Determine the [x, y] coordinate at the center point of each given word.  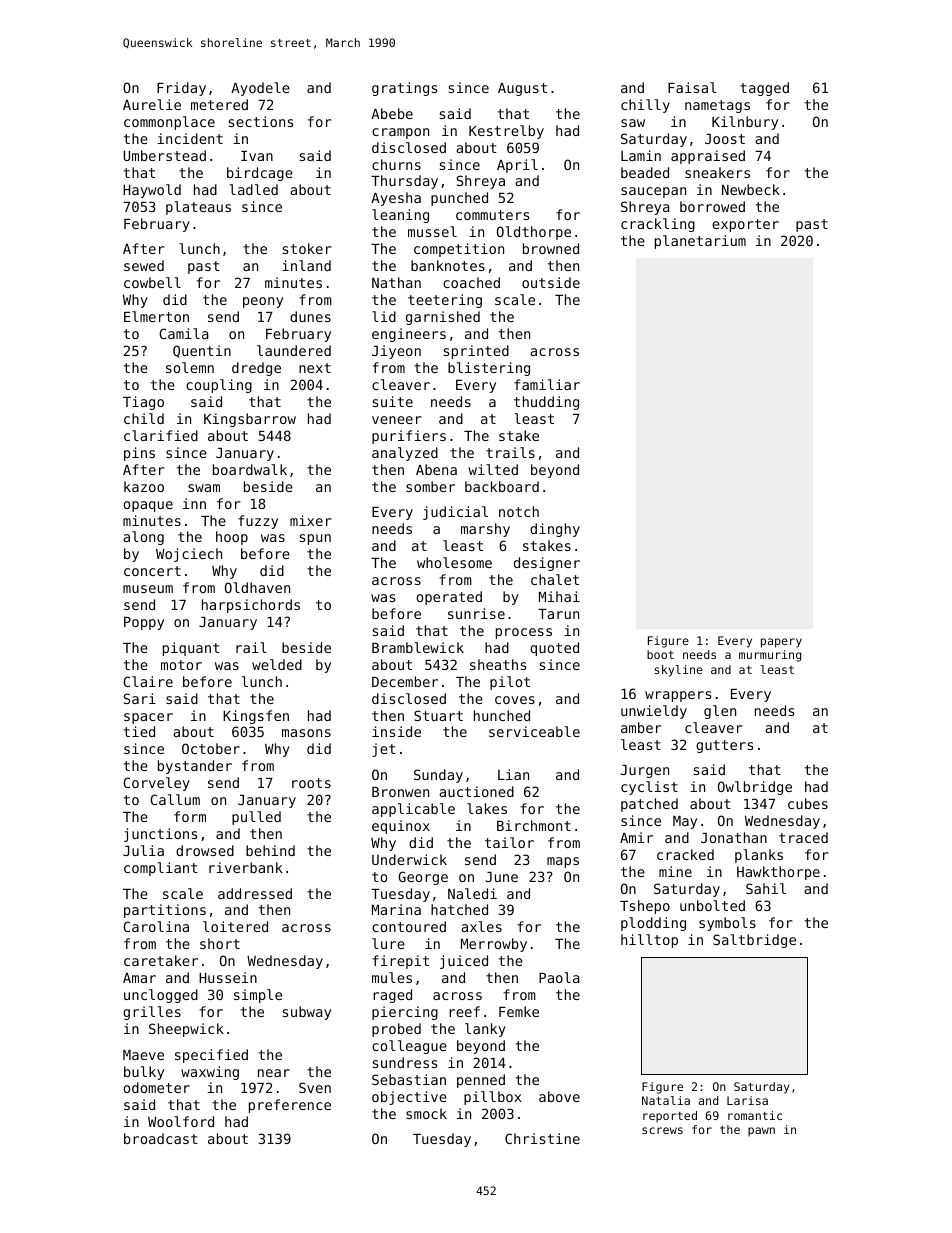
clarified [161, 435]
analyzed [405, 454]
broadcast [161, 1138]
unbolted [712, 905]
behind [270, 850]
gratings [404, 89]
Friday [181, 89]
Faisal [692, 87]
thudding [546, 403]
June [502, 877]
